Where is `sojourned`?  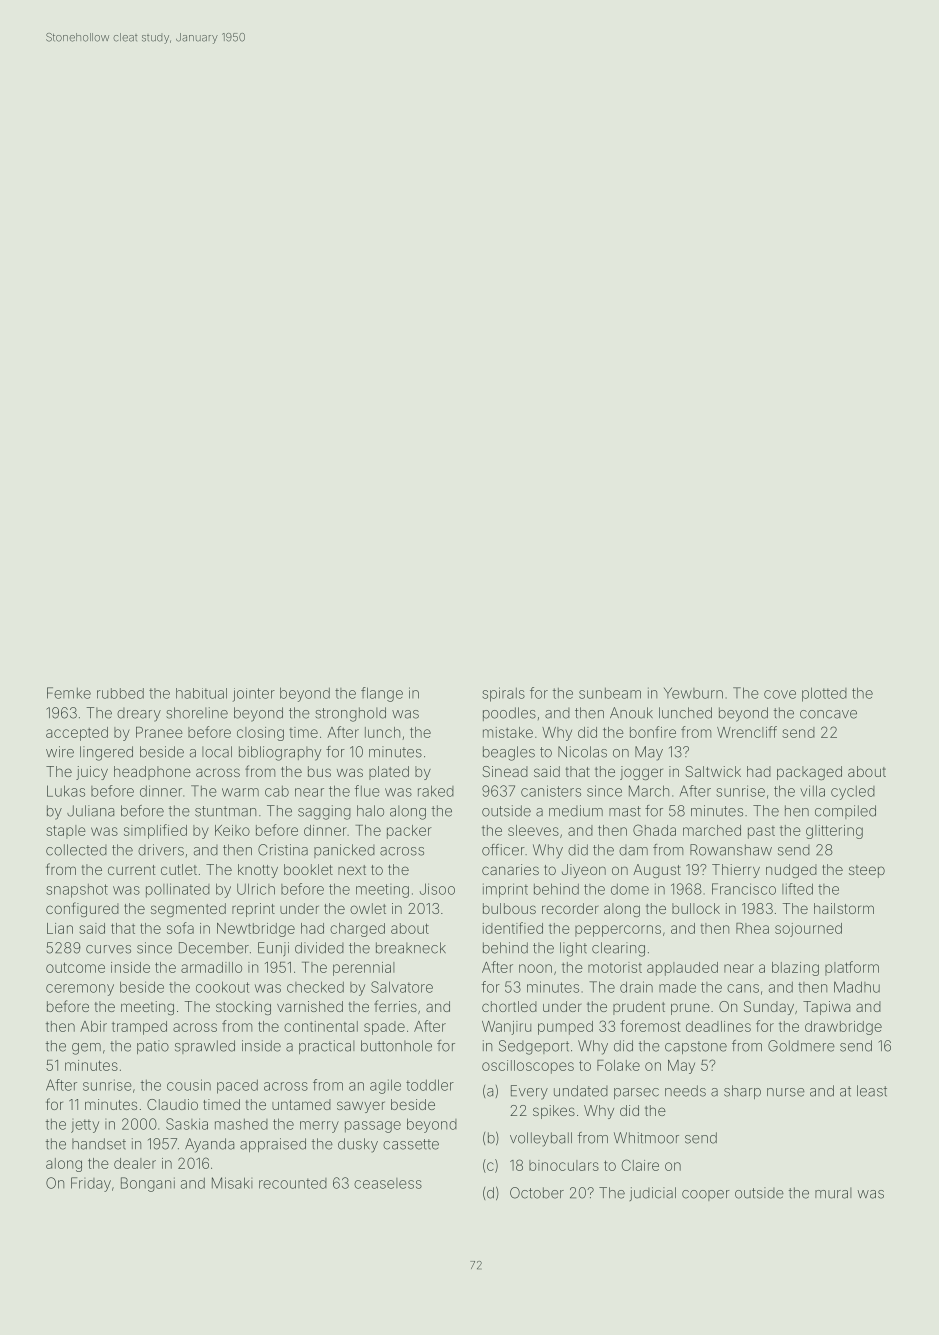 sojourned is located at coordinates (808, 930).
